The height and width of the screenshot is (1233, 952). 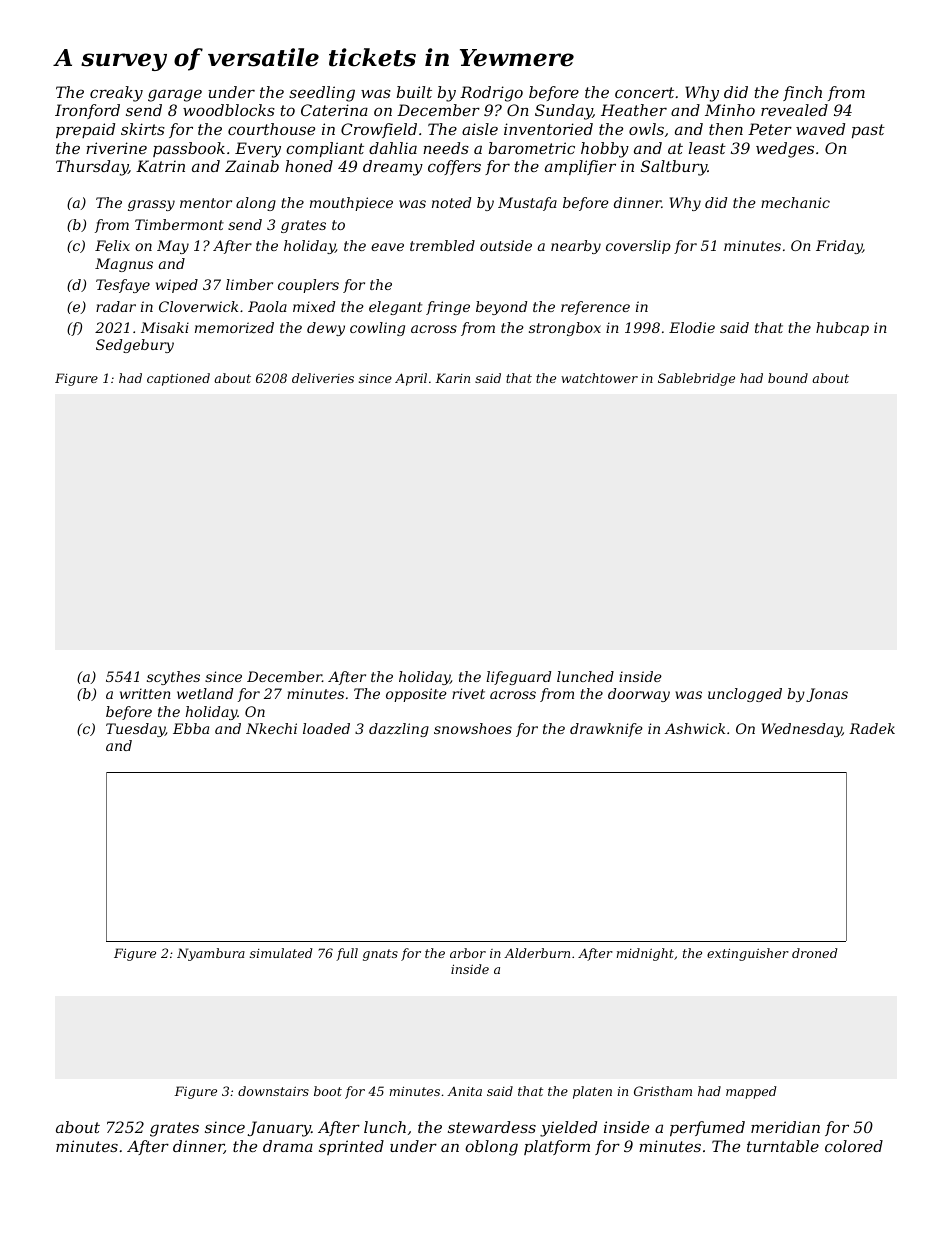 What do you see at coordinates (178, 379) in the screenshot?
I see `captioned` at bounding box center [178, 379].
